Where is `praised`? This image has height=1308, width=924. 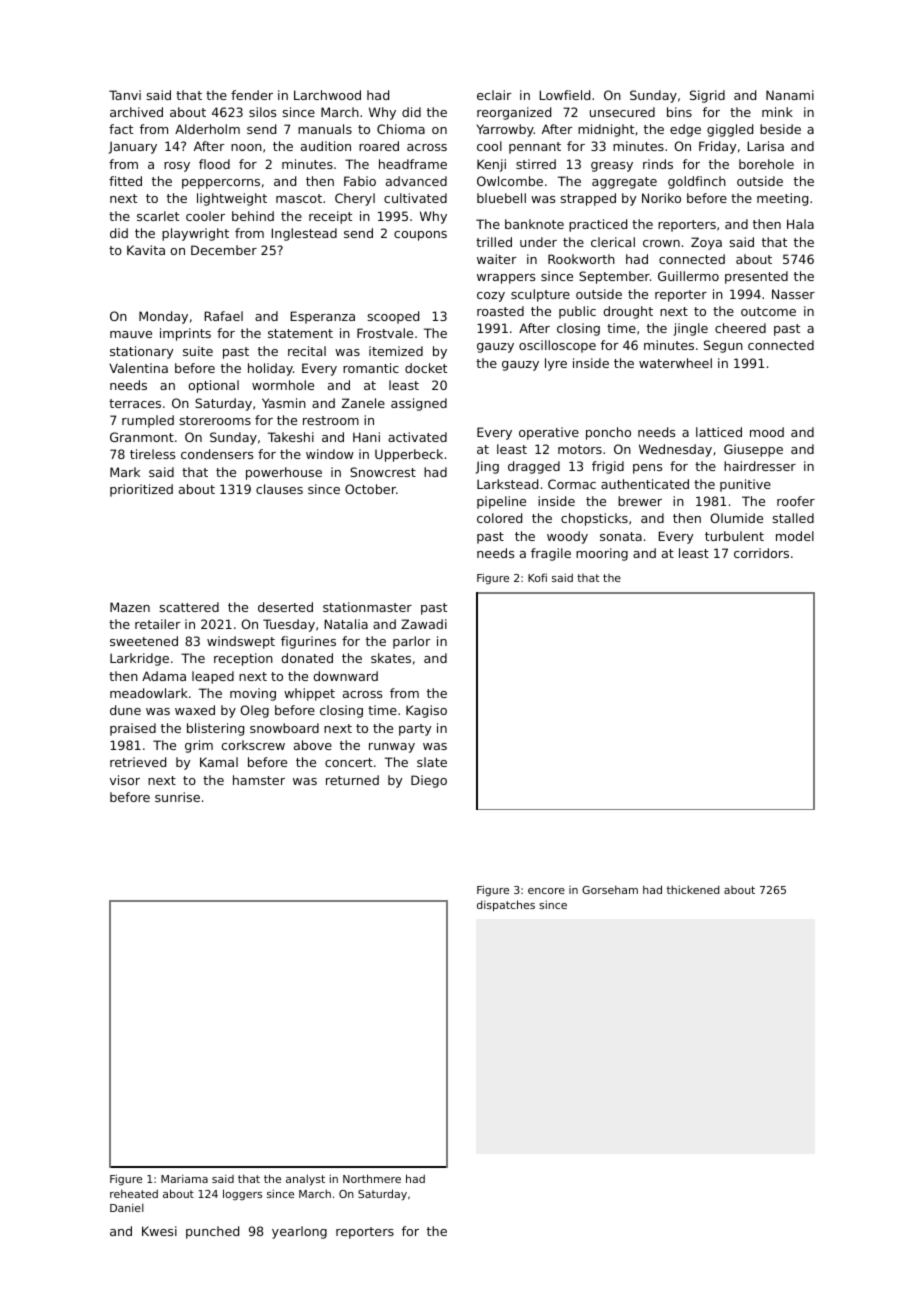 praised is located at coordinates (133, 729).
